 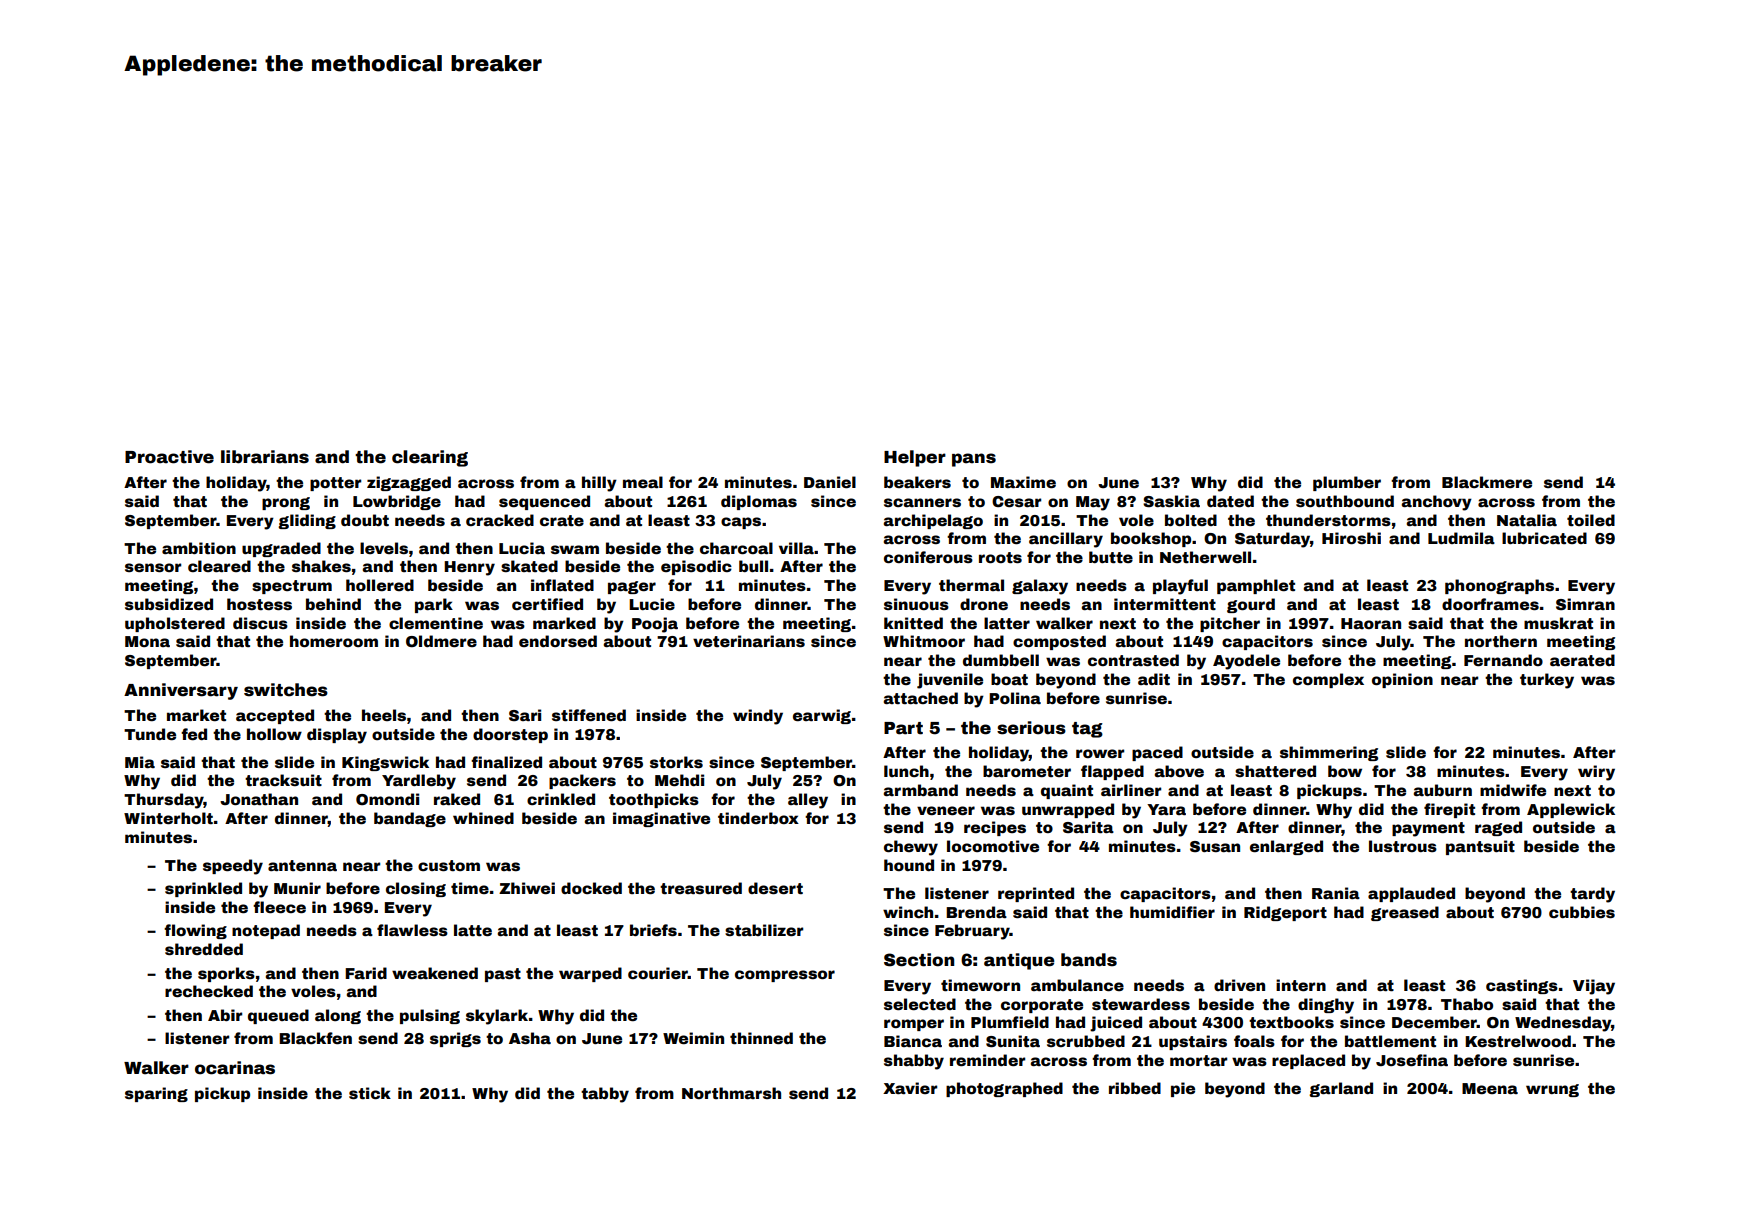 What do you see at coordinates (919, 960) in the image?
I see `Section` at bounding box center [919, 960].
